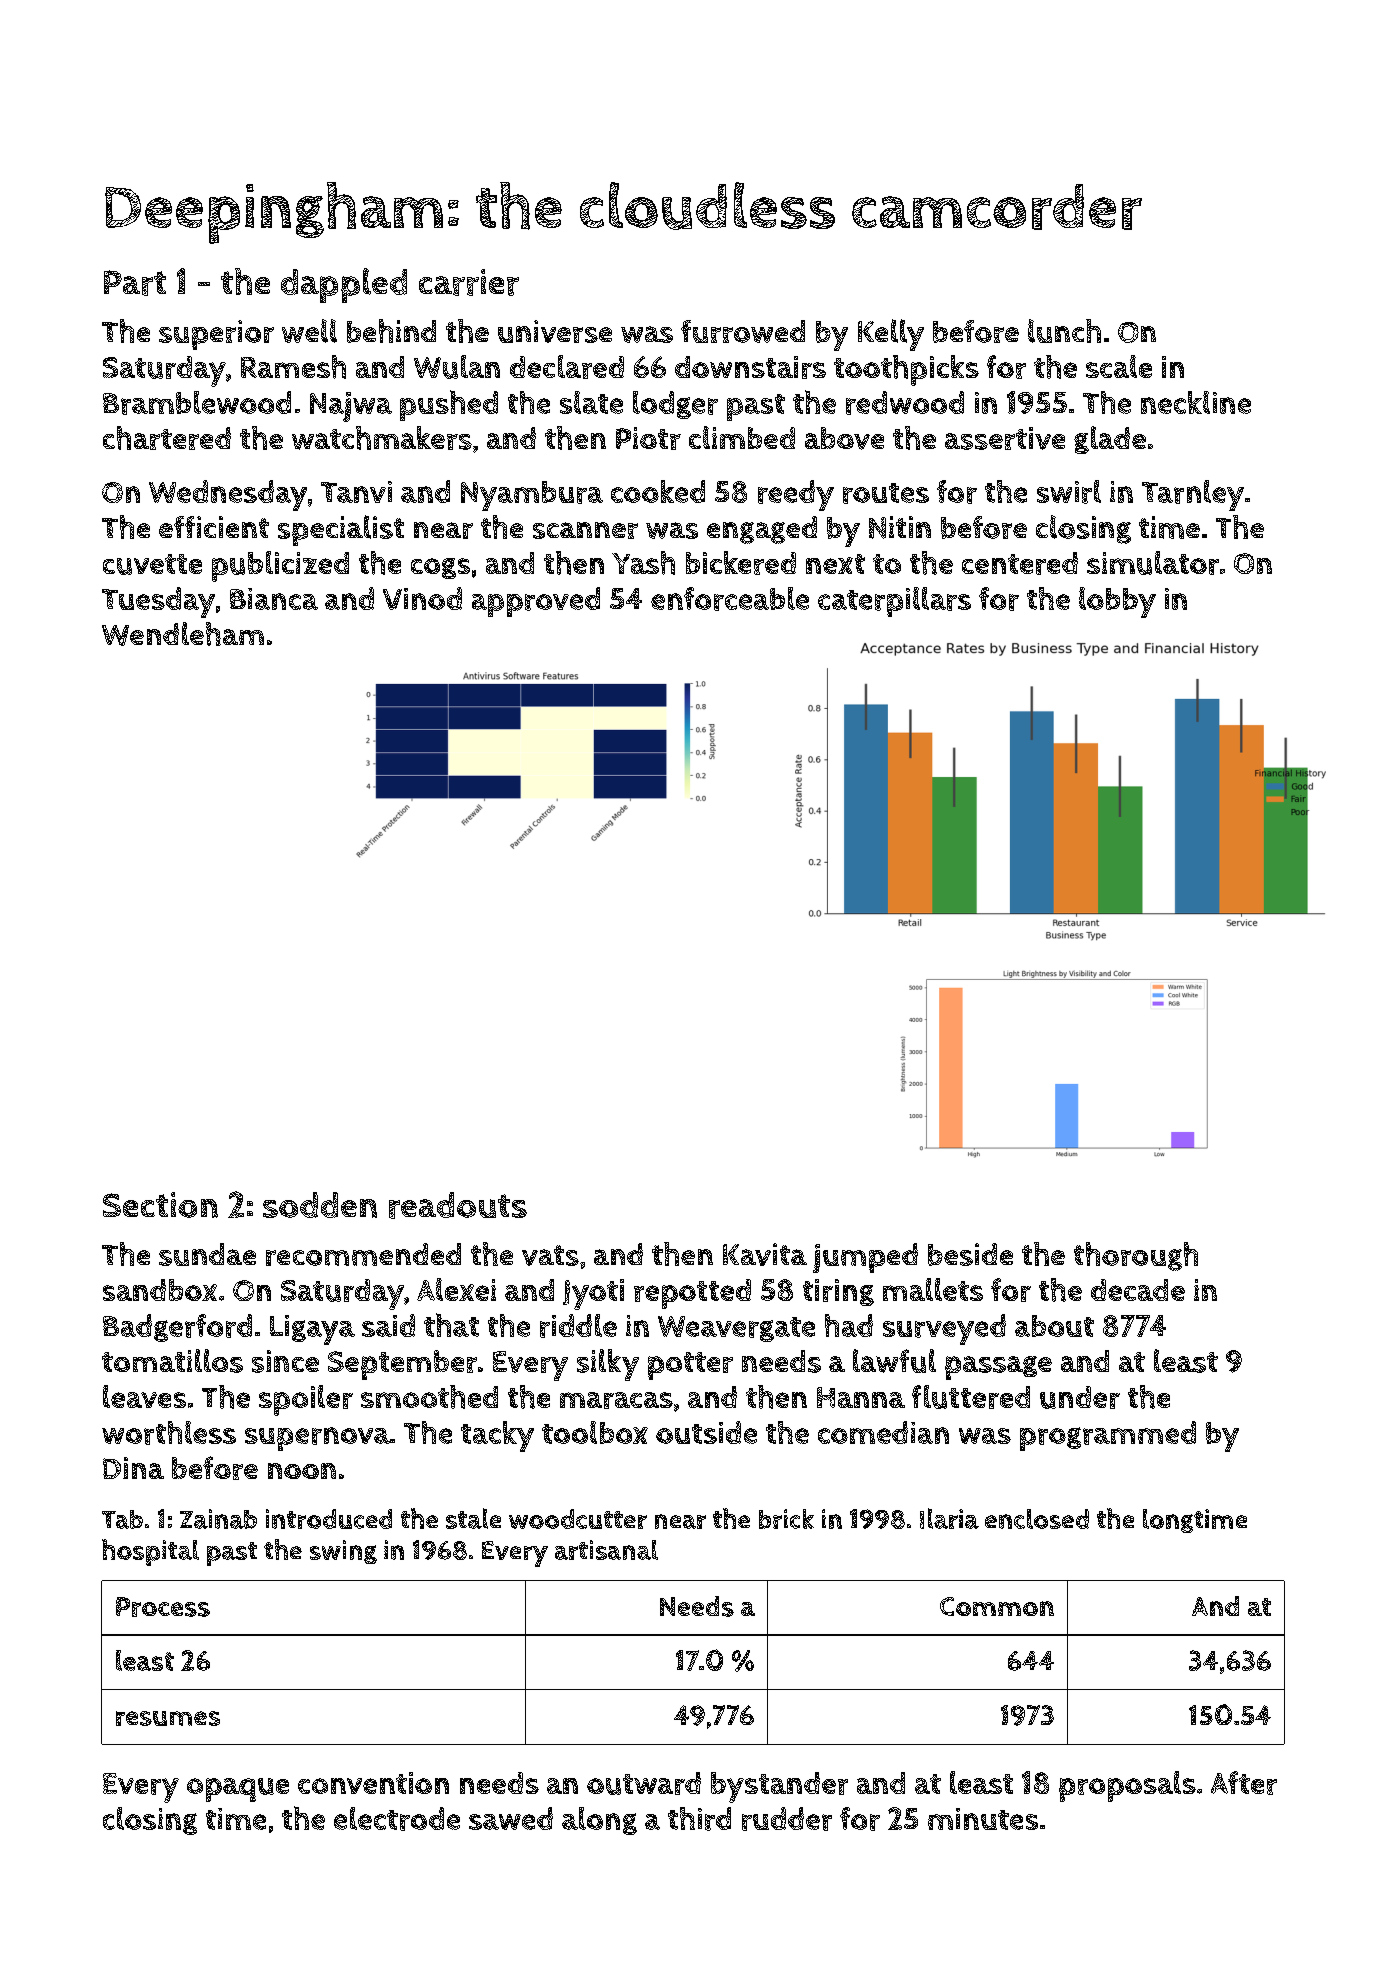 The height and width of the screenshot is (1969, 1386). I want to click on bystander, so click(779, 1787).
